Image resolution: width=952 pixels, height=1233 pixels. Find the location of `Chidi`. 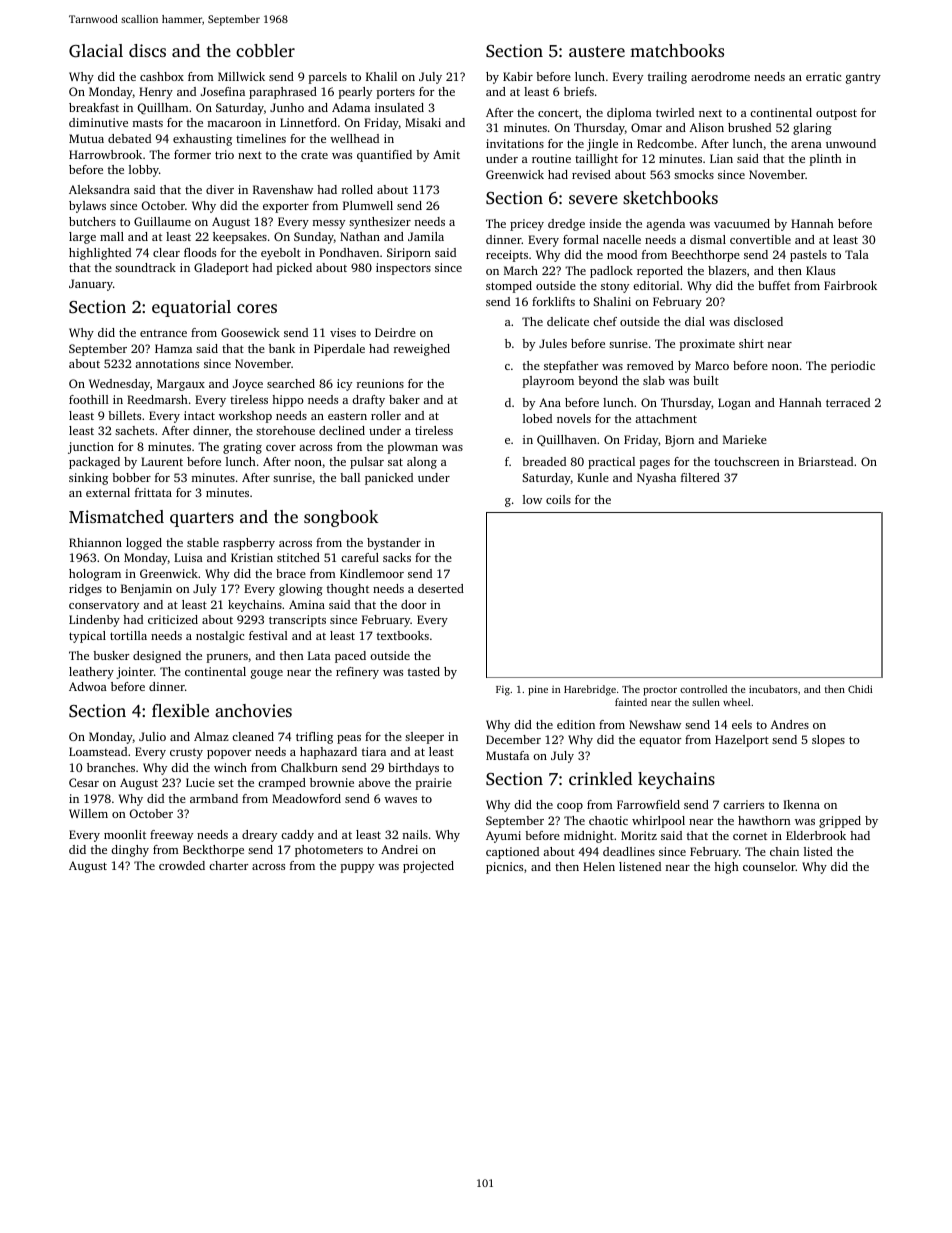

Chidi is located at coordinates (860, 689).
